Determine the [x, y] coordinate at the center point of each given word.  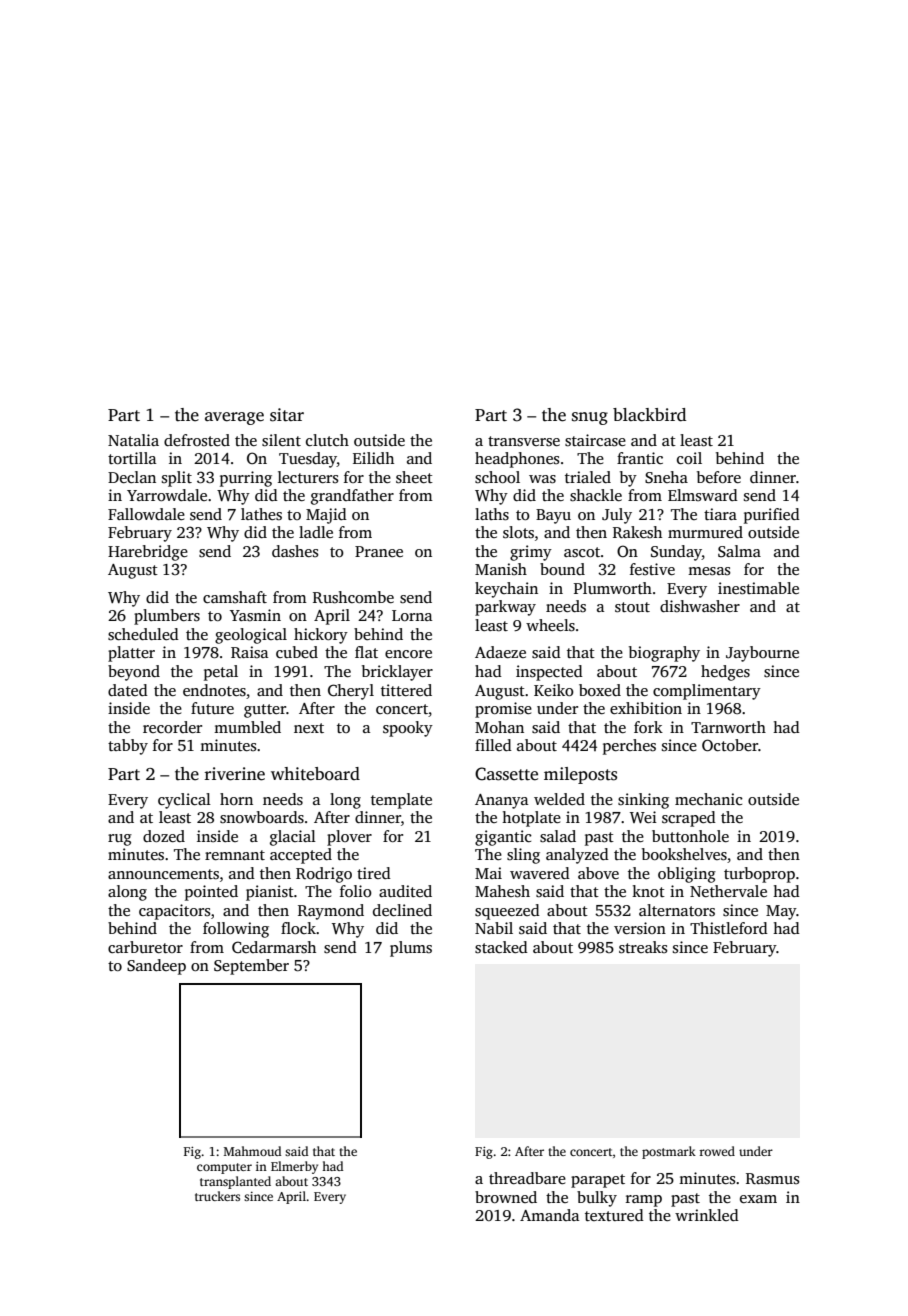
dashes [295, 551]
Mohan [499, 727]
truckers [217, 1196]
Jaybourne [762, 654]
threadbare [527, 1178]
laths [492, 514]
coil [689, 458]
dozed [164, 836]
